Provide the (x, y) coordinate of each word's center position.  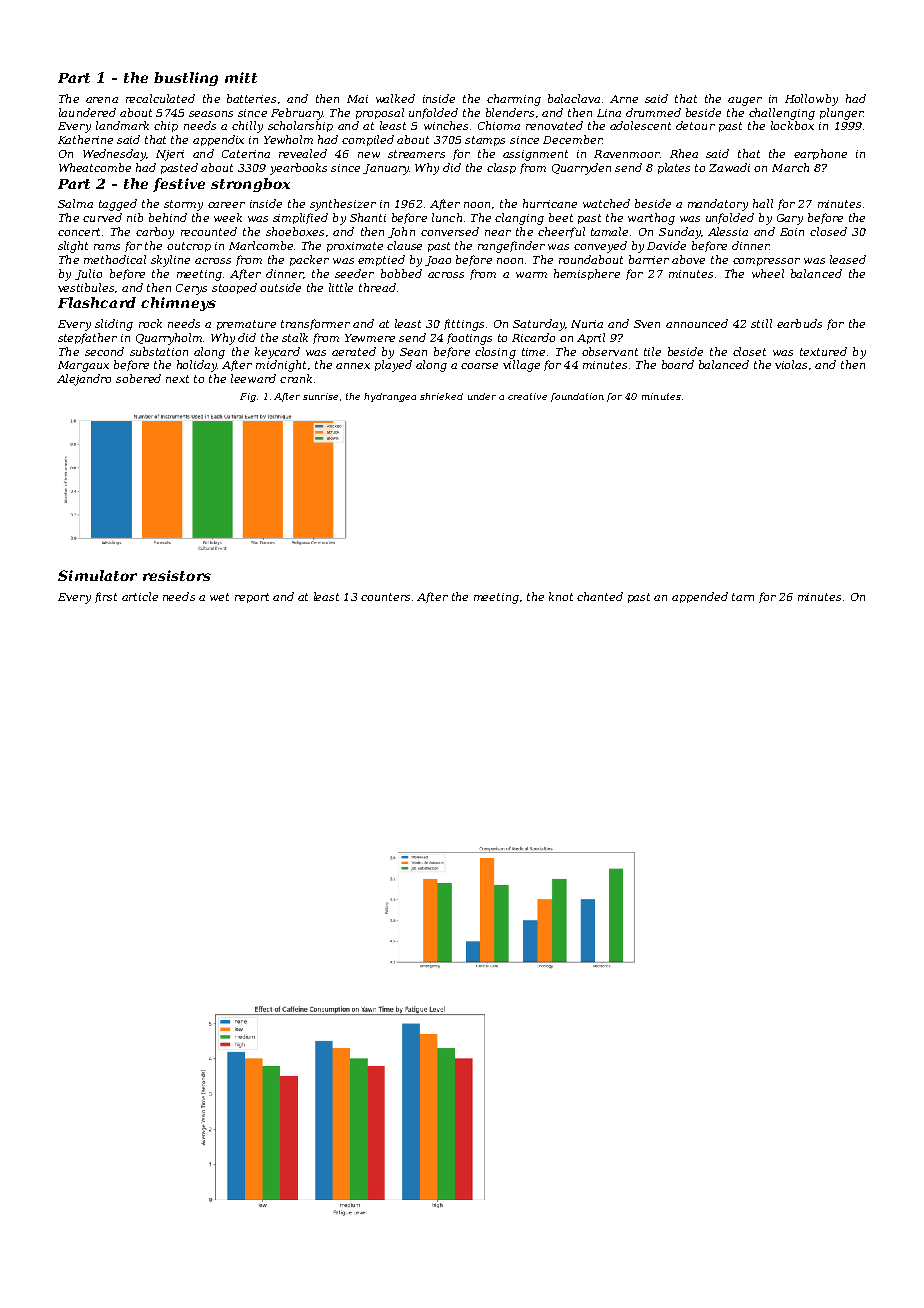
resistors (177, 575)
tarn (743, 597)
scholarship (300, 126)
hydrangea (390, 397)
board (678, 364)
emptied (381, 260)
